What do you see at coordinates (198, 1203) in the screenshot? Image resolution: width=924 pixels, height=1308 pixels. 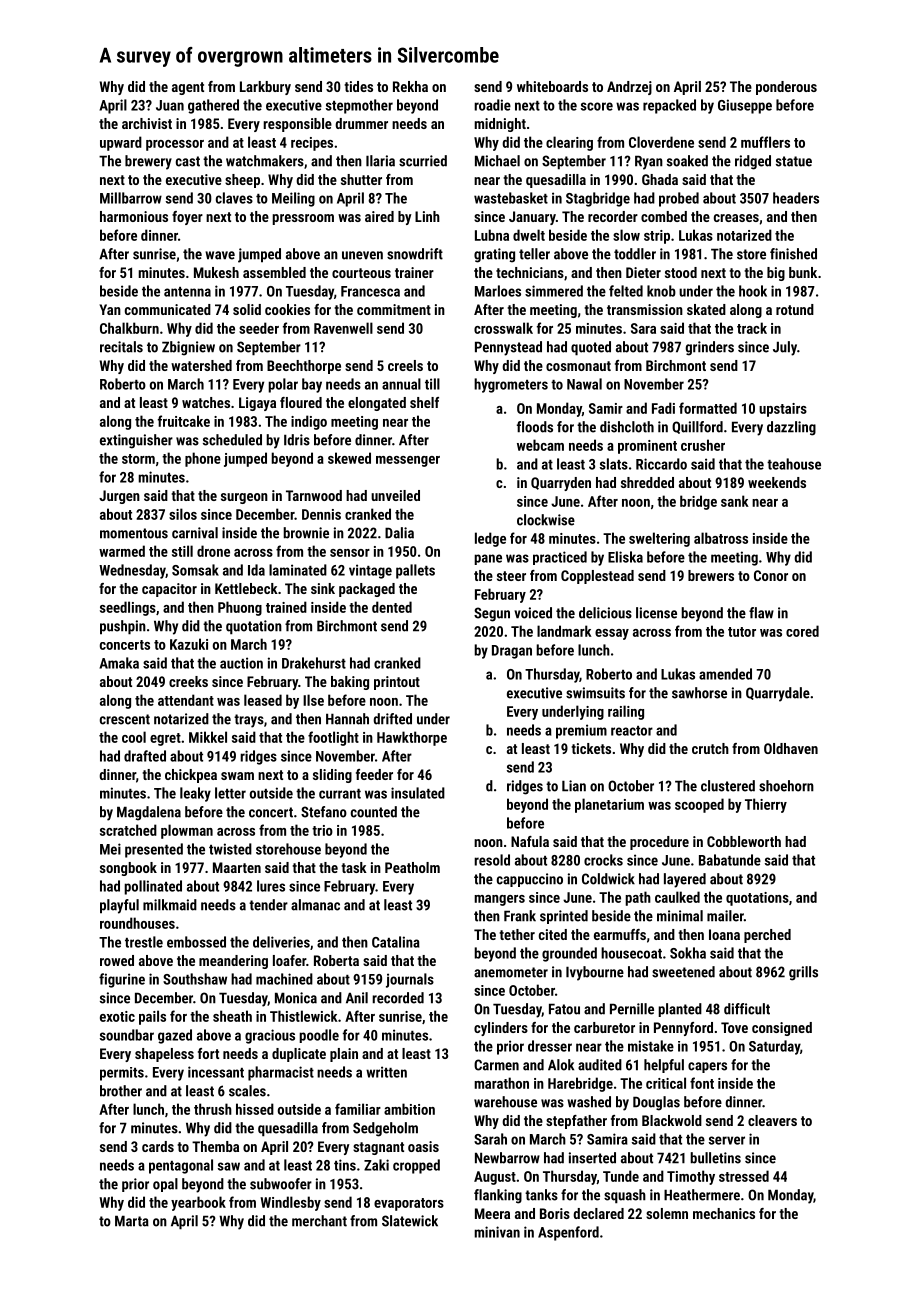 I see `yearbook` at bounding box center [198, 1203].
